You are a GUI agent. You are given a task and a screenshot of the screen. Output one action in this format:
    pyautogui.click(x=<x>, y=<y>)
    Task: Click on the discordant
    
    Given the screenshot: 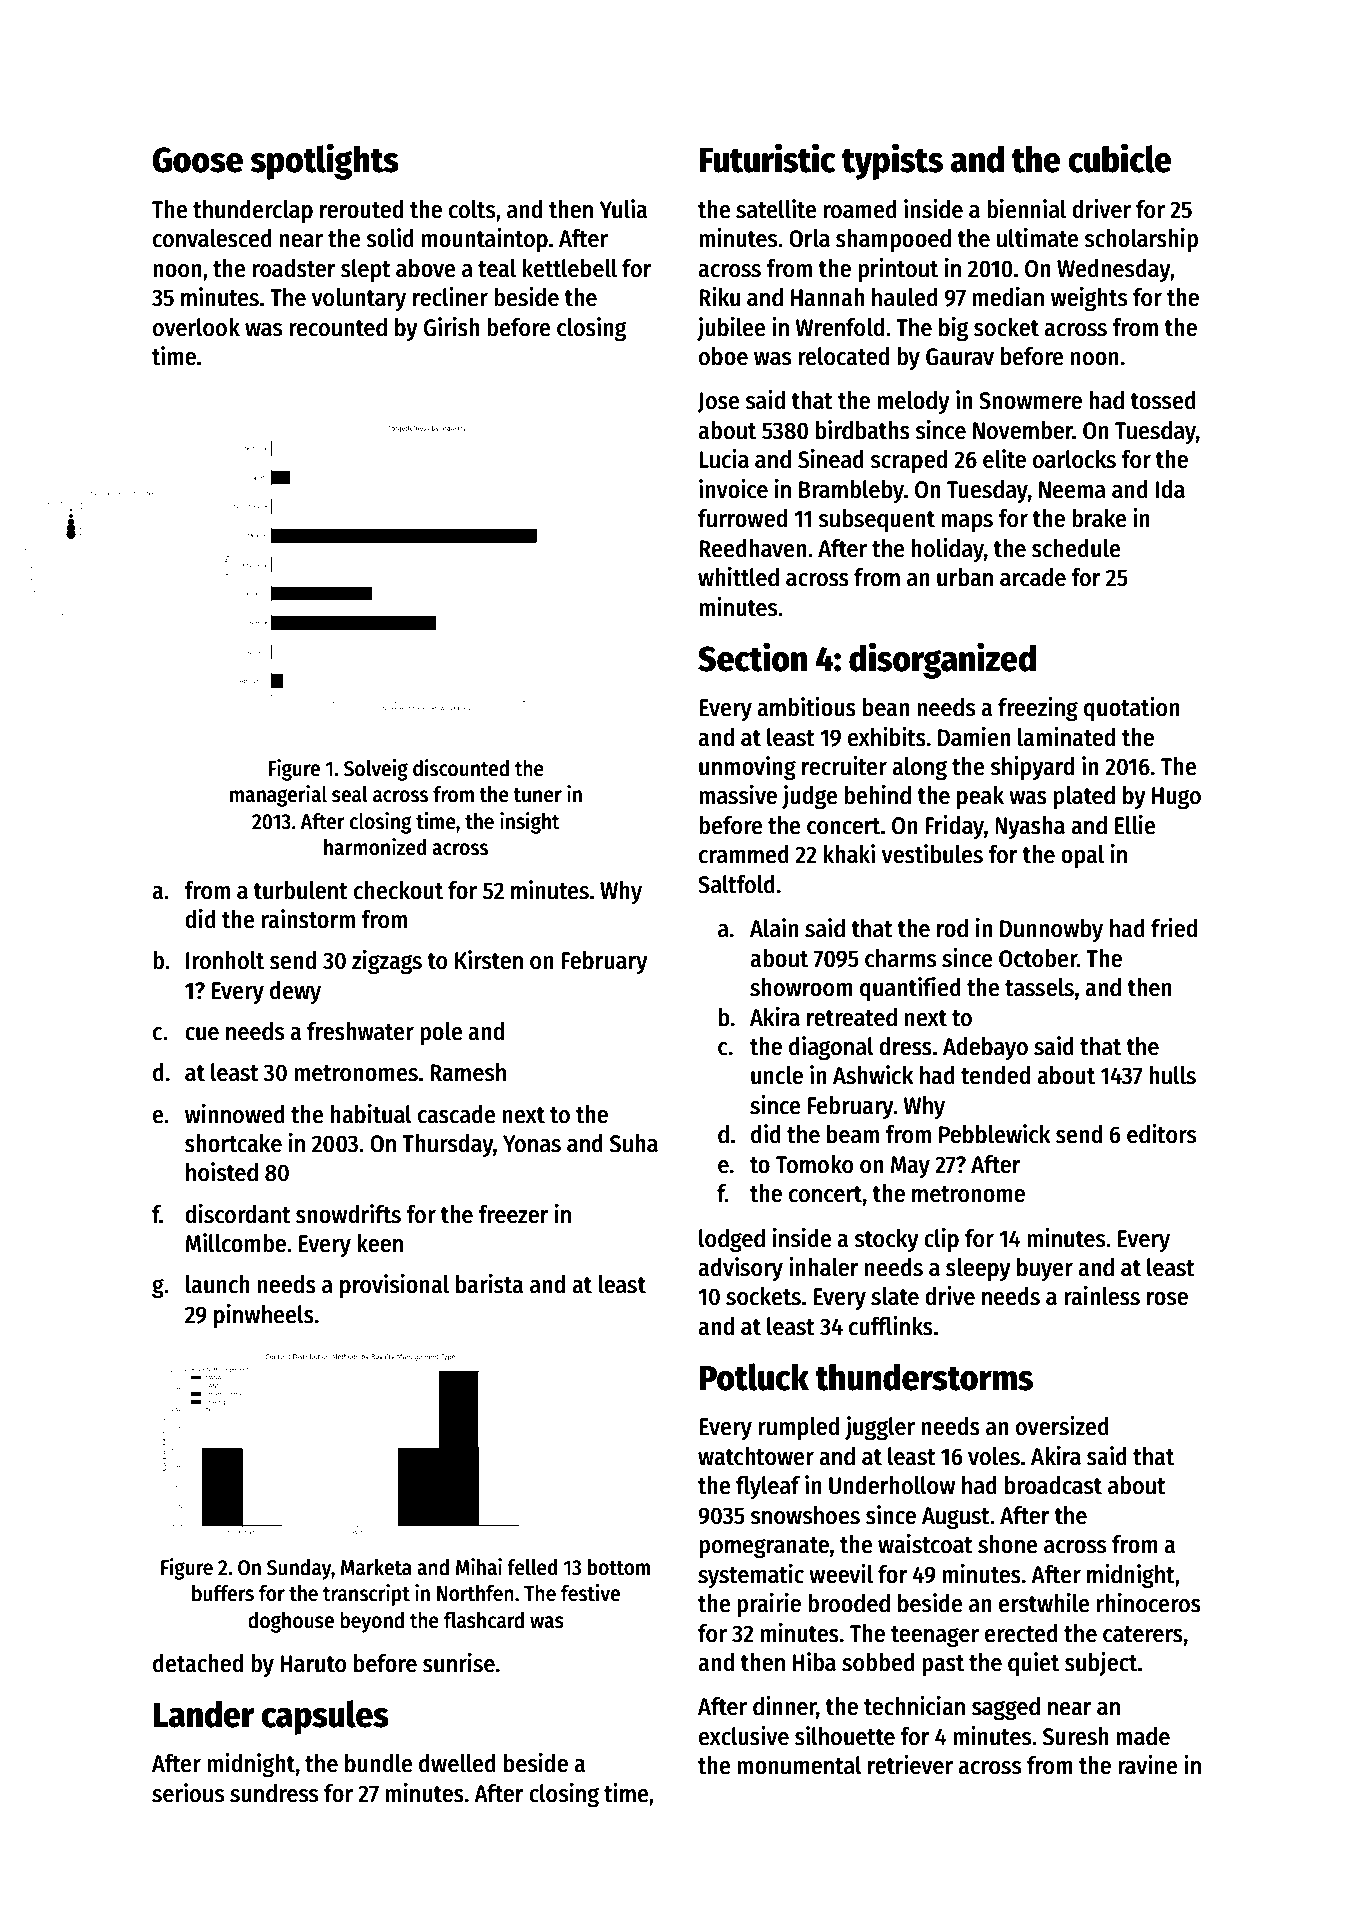 What is the action you would take?
    pyautogui.click(x=238, y=1214)
